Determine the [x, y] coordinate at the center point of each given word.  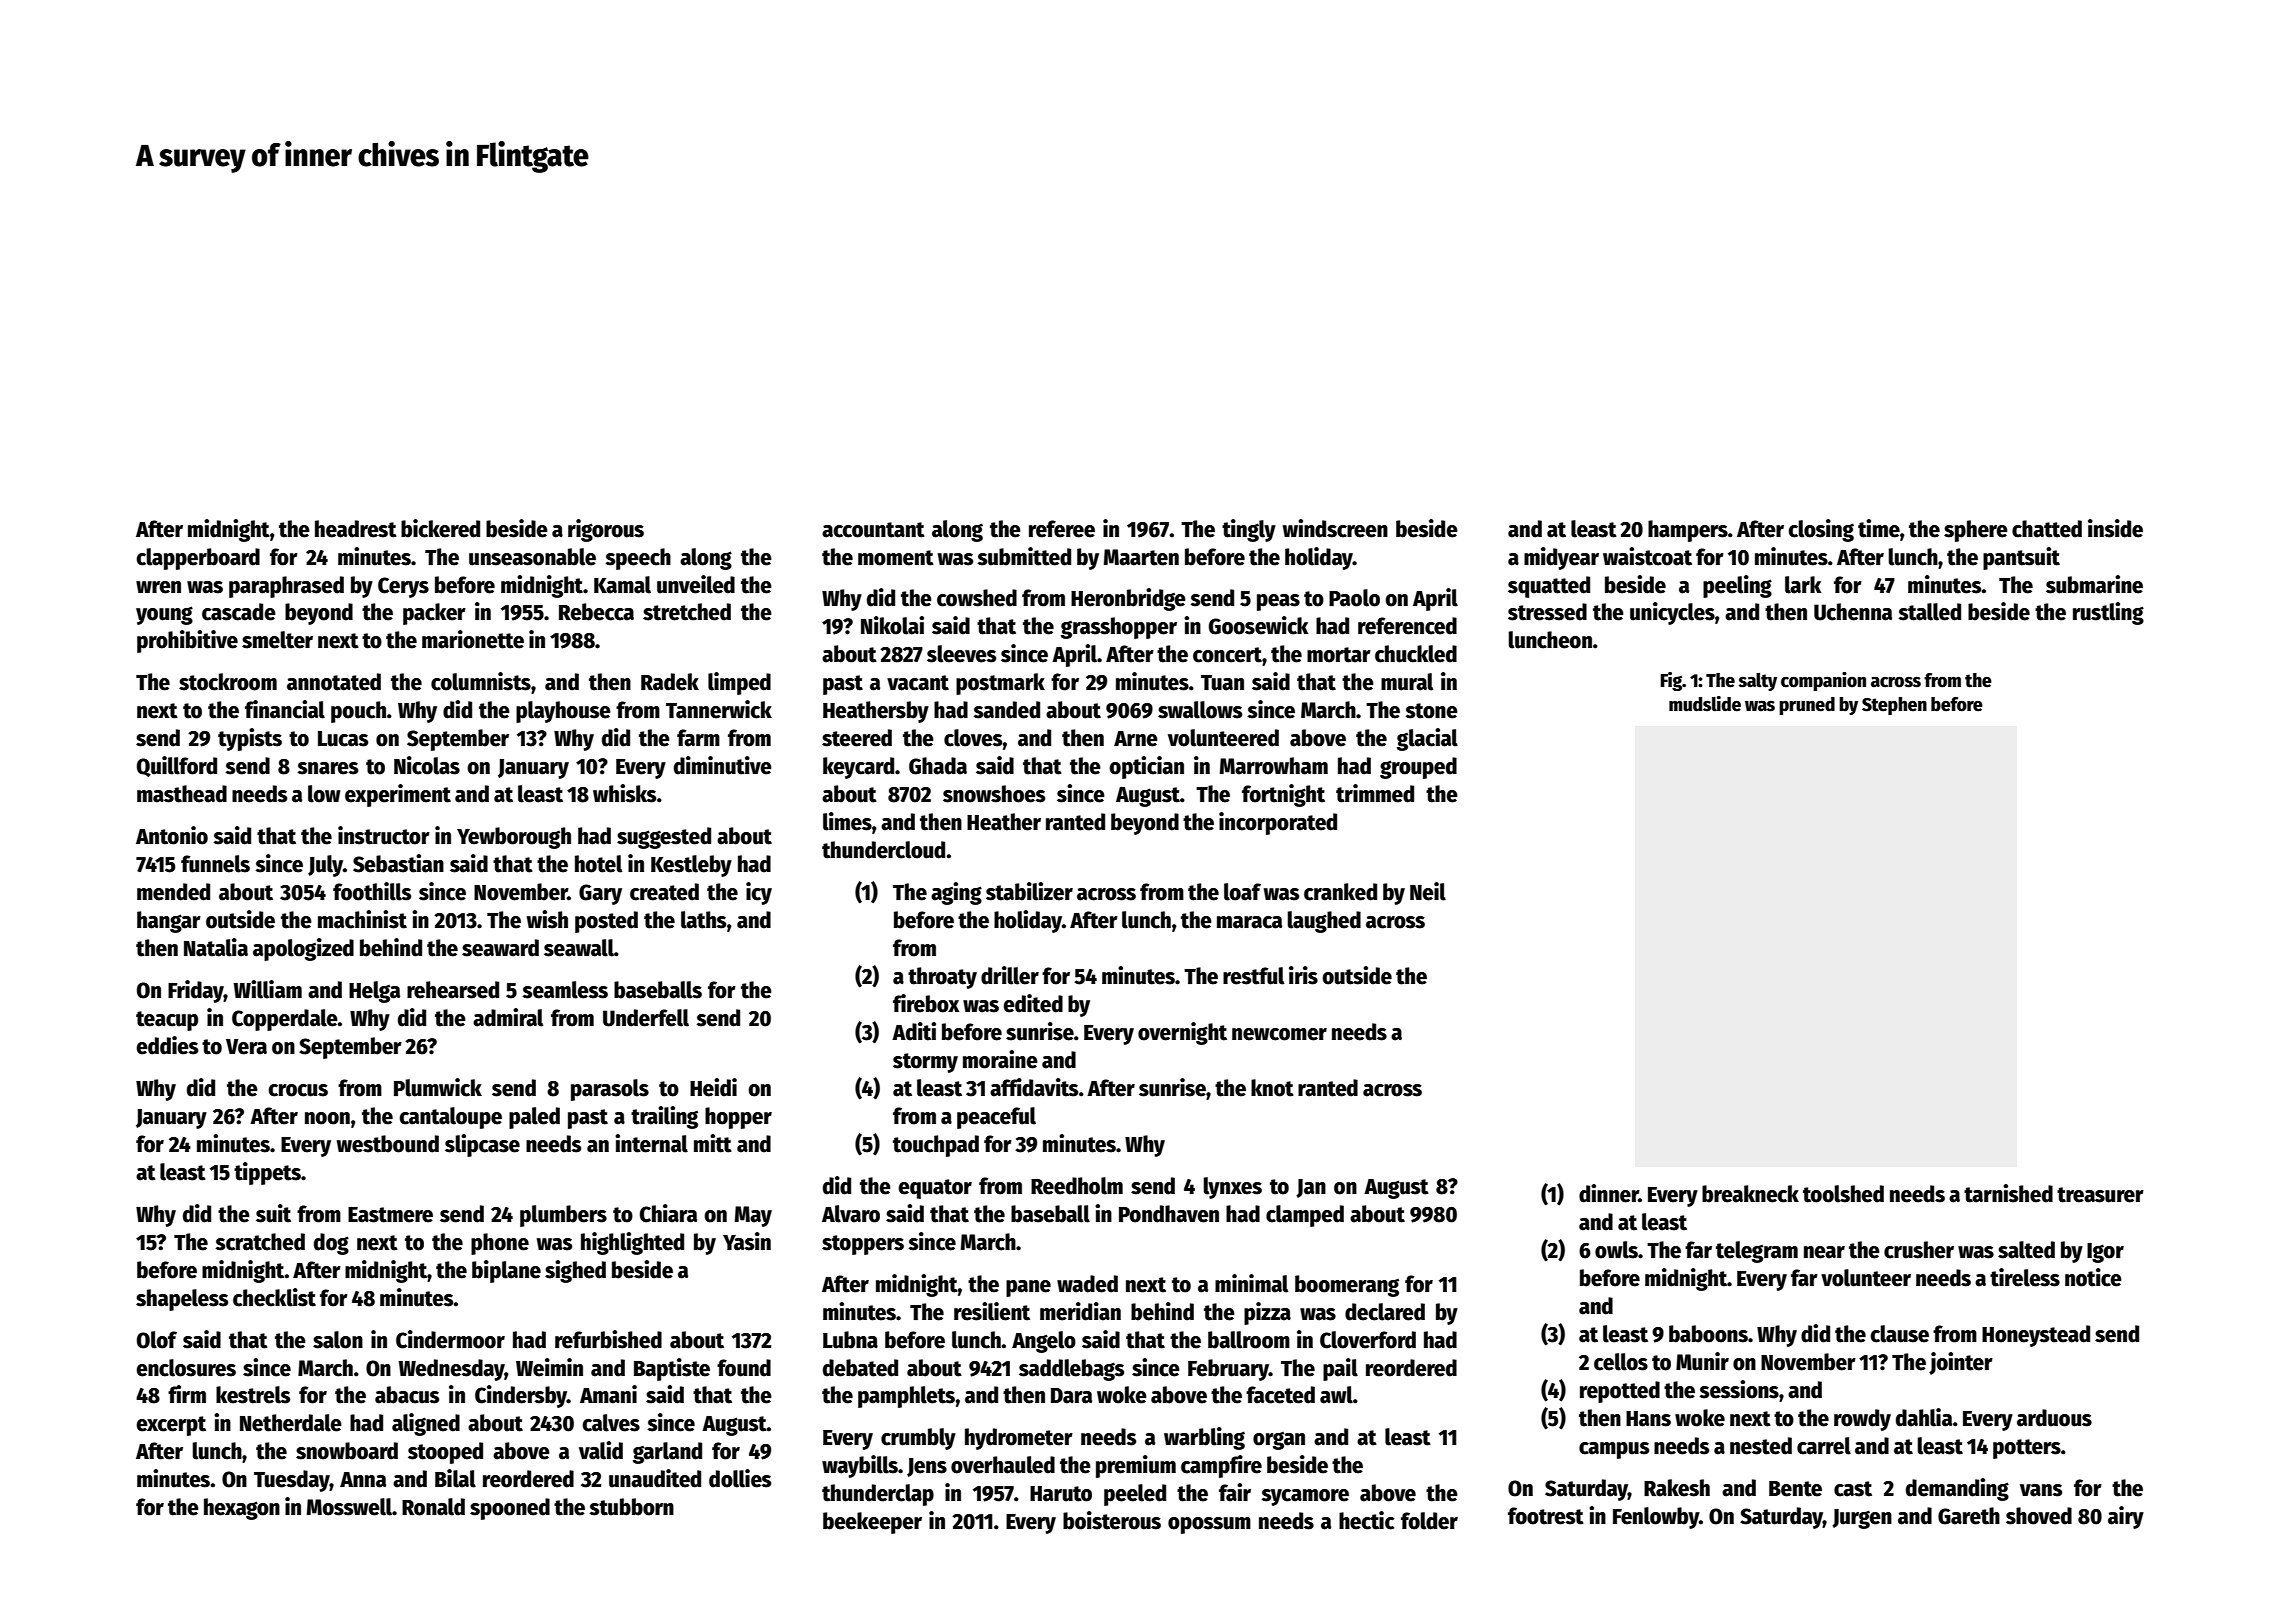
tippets [267, 1173]
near [1824, 1252]
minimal [1251, 1283]
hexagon [242, 1509]
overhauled [1003, 1465]
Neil [1428, 891]
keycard [858, 768]
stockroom [228, 682]
